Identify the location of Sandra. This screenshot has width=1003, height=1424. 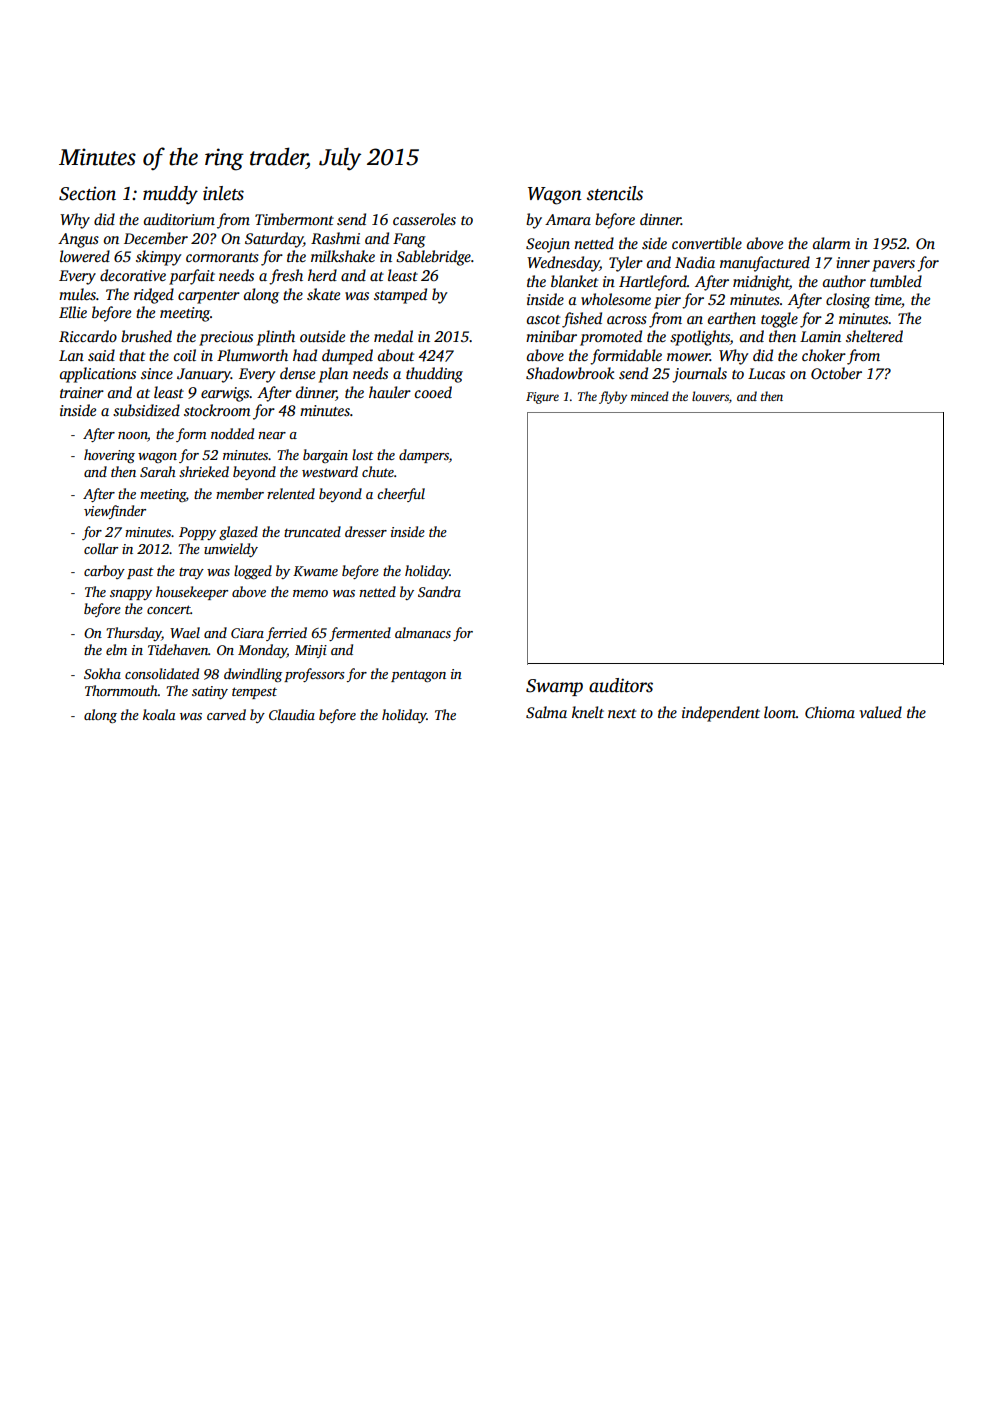
(439, 591).
